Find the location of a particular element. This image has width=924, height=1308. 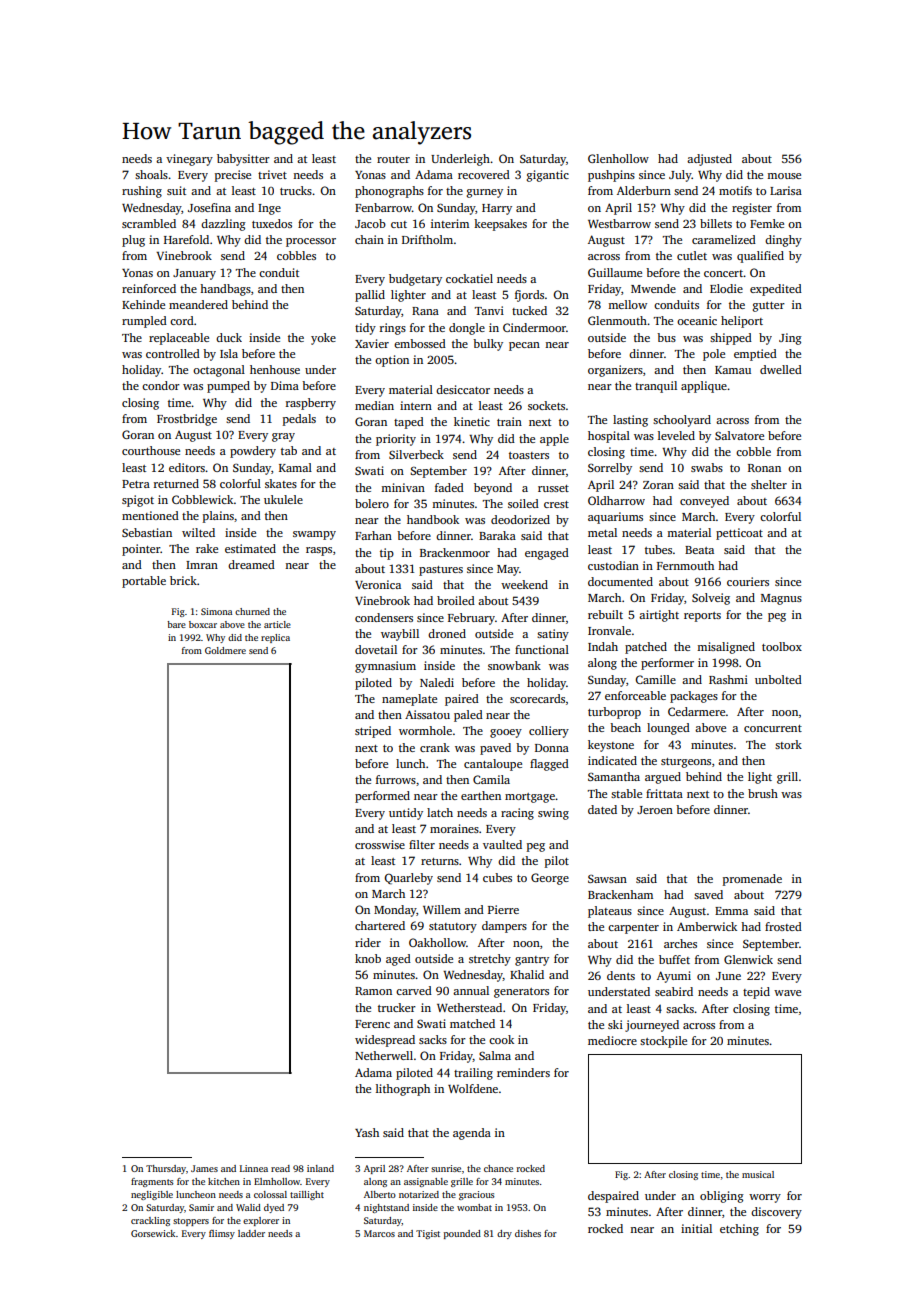

motifs is located at coordinates (735, 190).
